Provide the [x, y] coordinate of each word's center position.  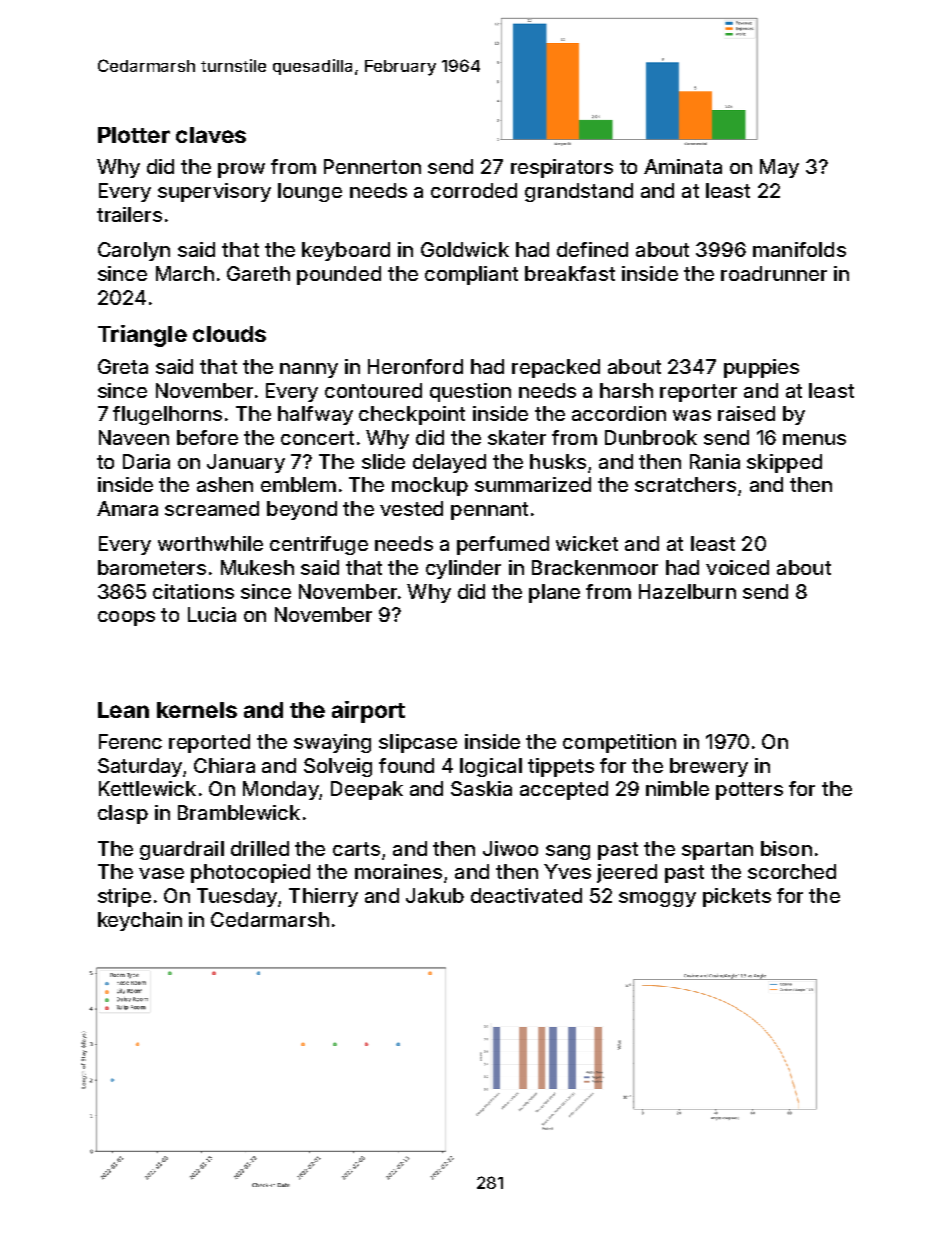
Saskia [481, 788]
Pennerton [372, 166]
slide [383, 461]
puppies [761, 368]
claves [211, 135]
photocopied [250, 873]
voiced [737, 567]
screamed [212, 508]
